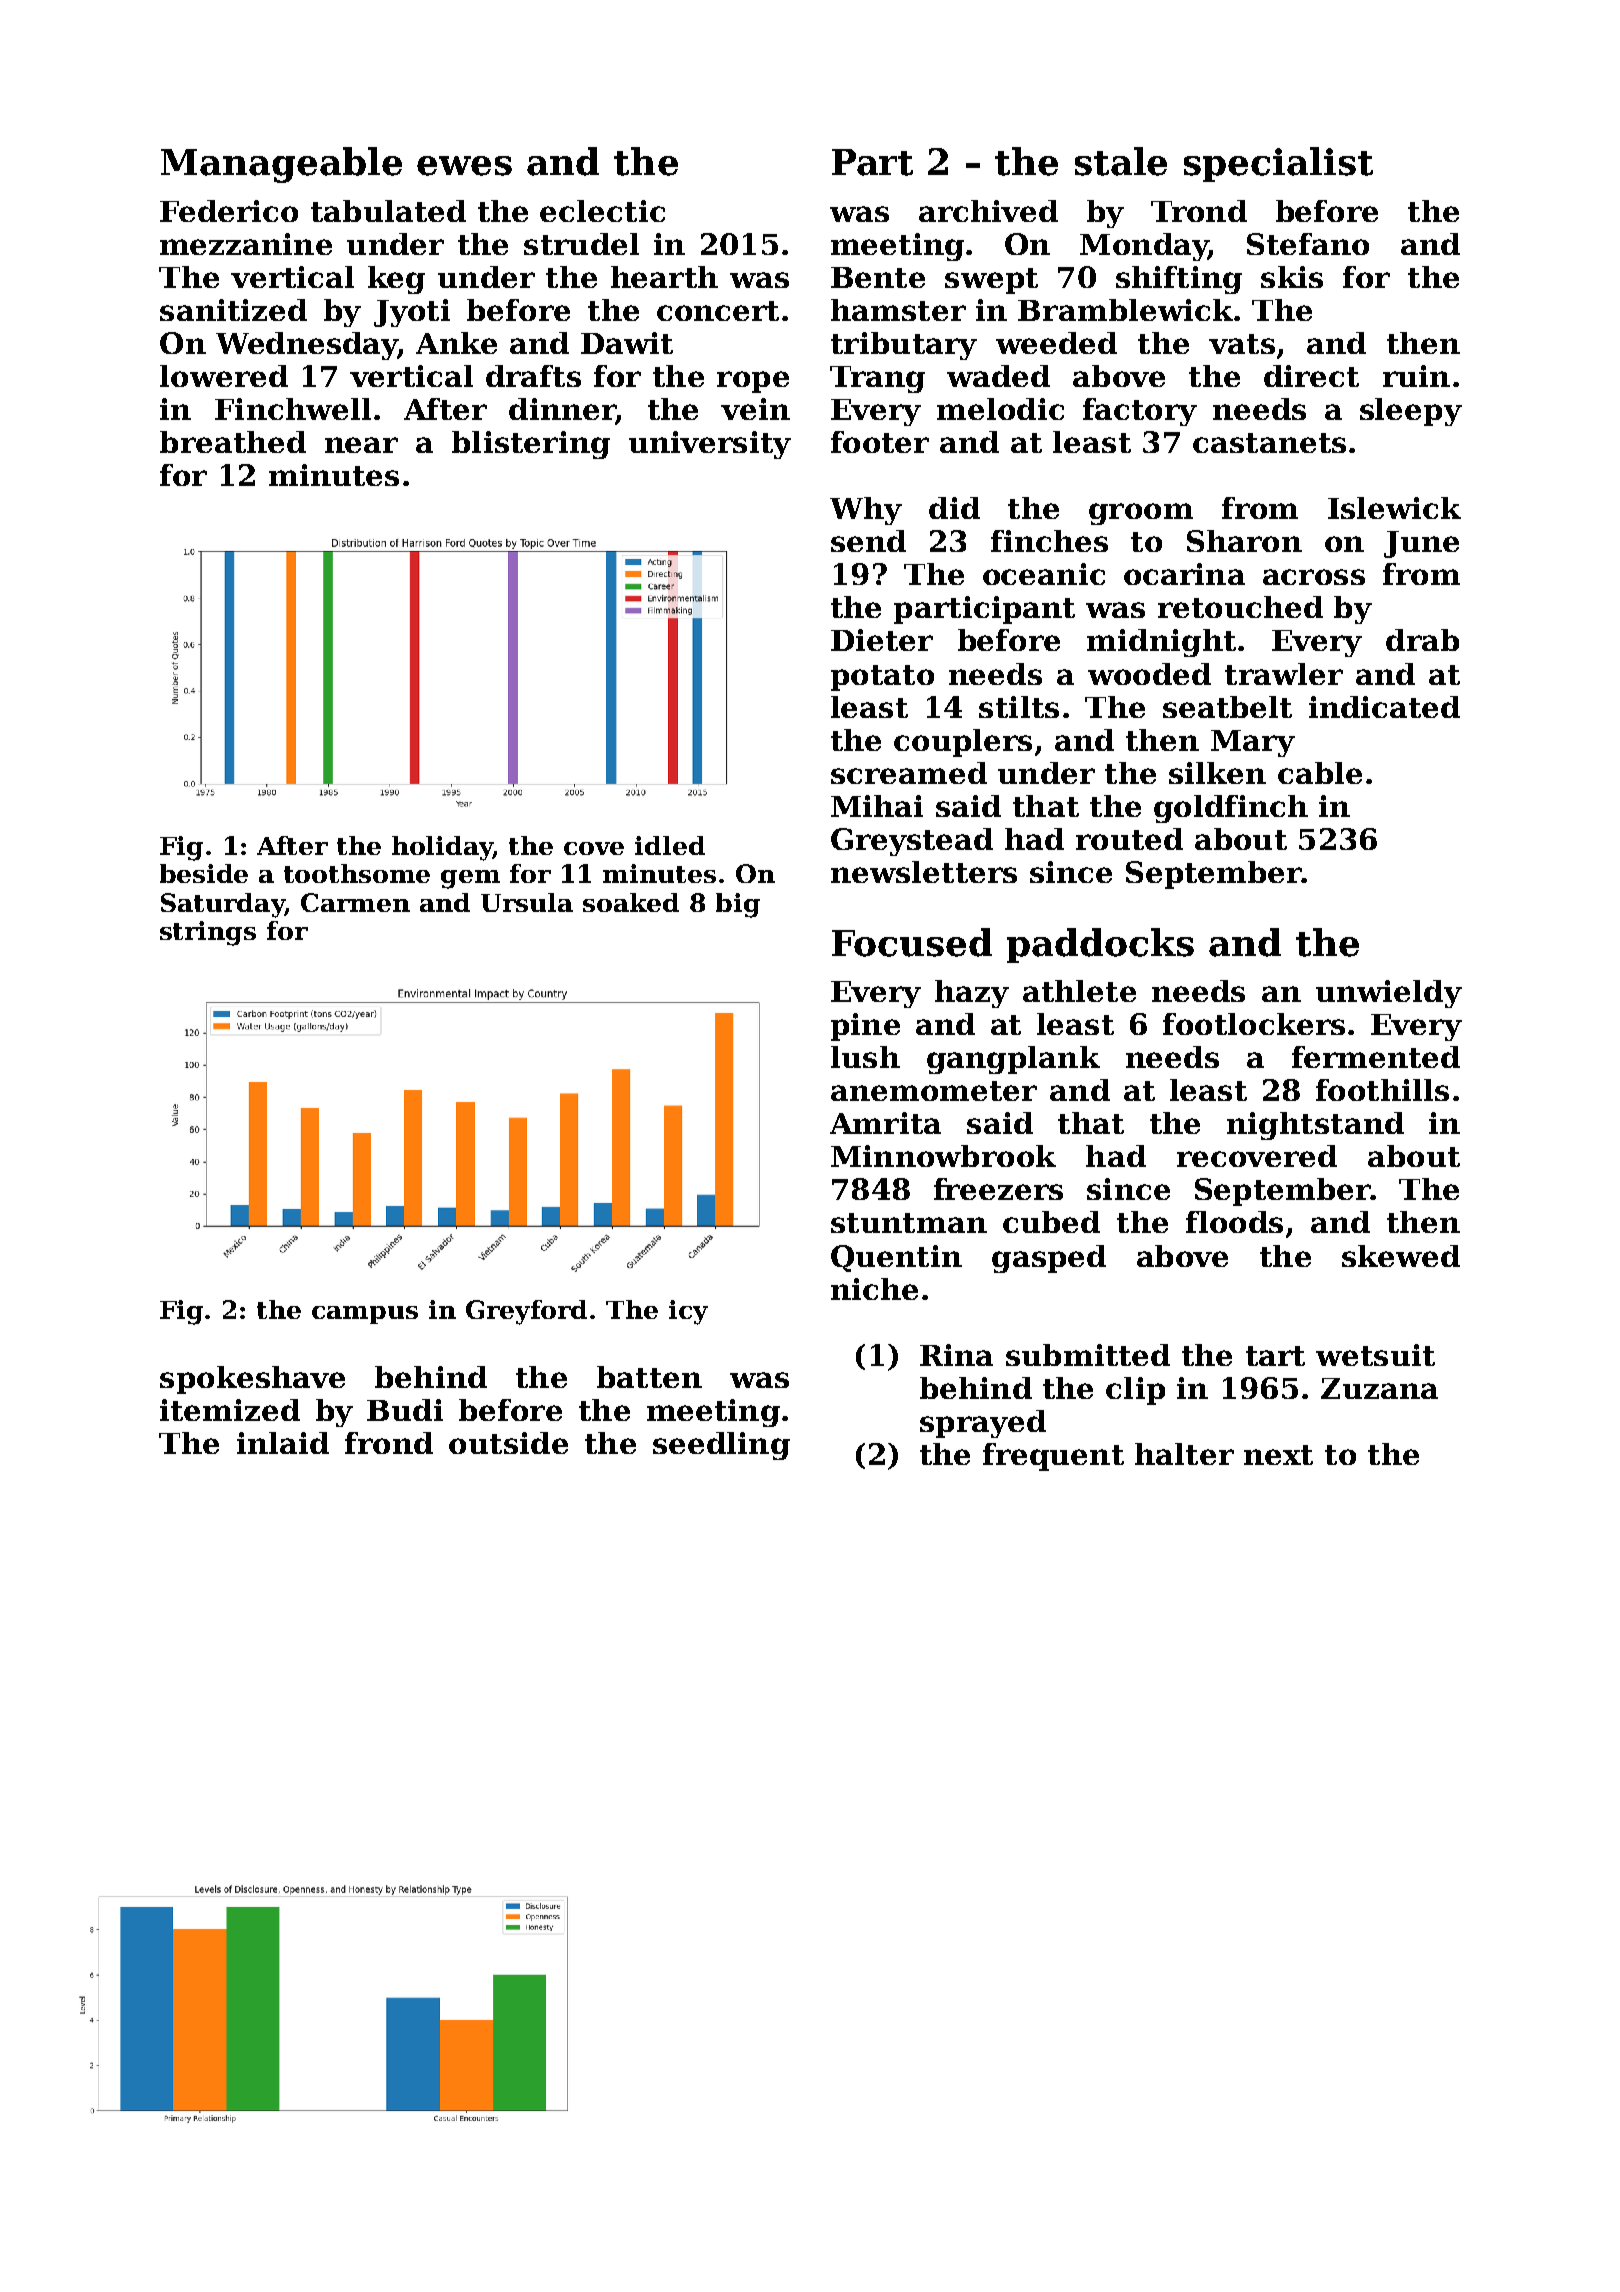 This screenshot has width=1620, height=2292. Describe the element at coordinates (1284, 674) in the screenshot. I see `trawler` at that location.
